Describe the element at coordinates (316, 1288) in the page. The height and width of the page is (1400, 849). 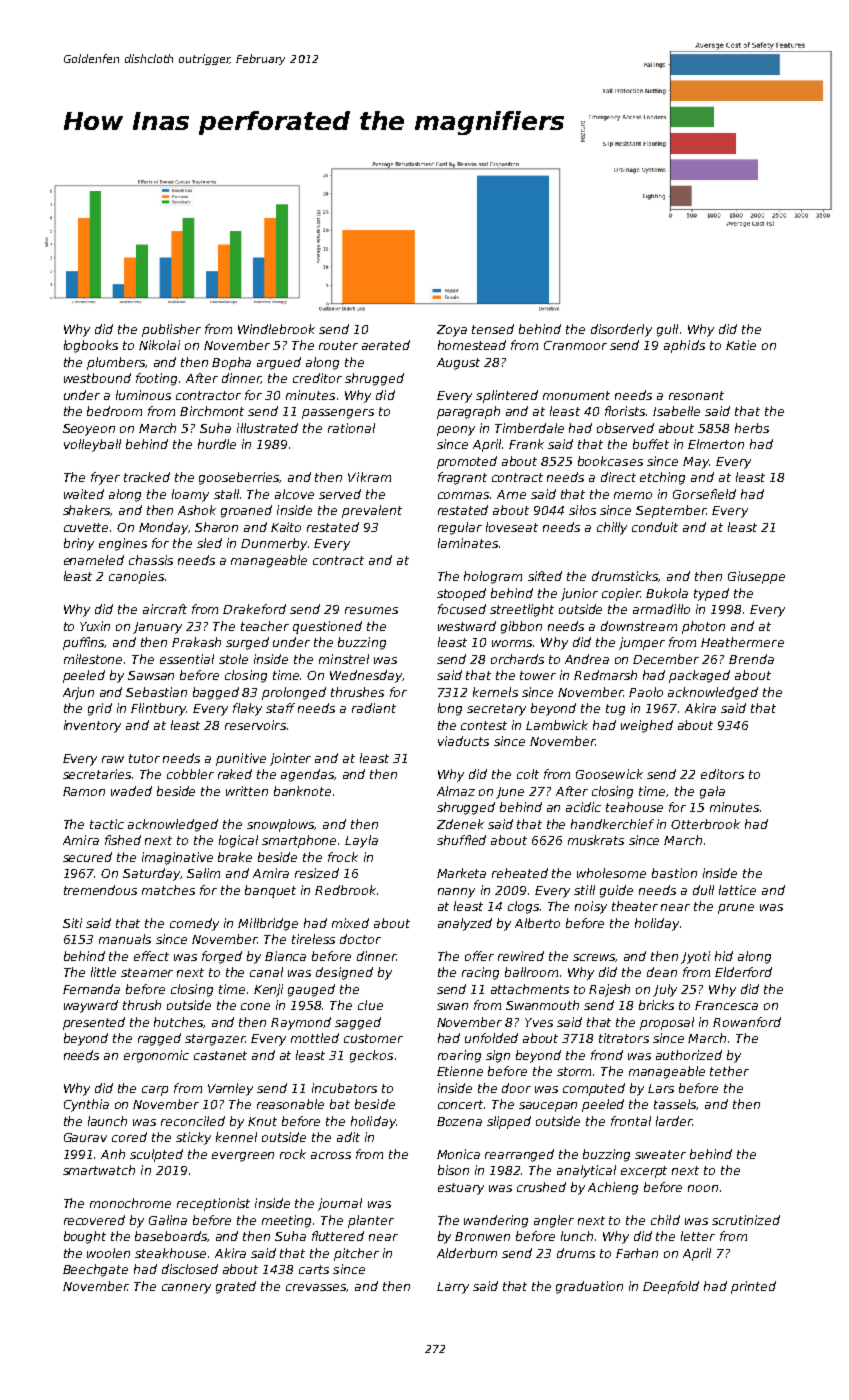
I see `crevasses` at that location.
